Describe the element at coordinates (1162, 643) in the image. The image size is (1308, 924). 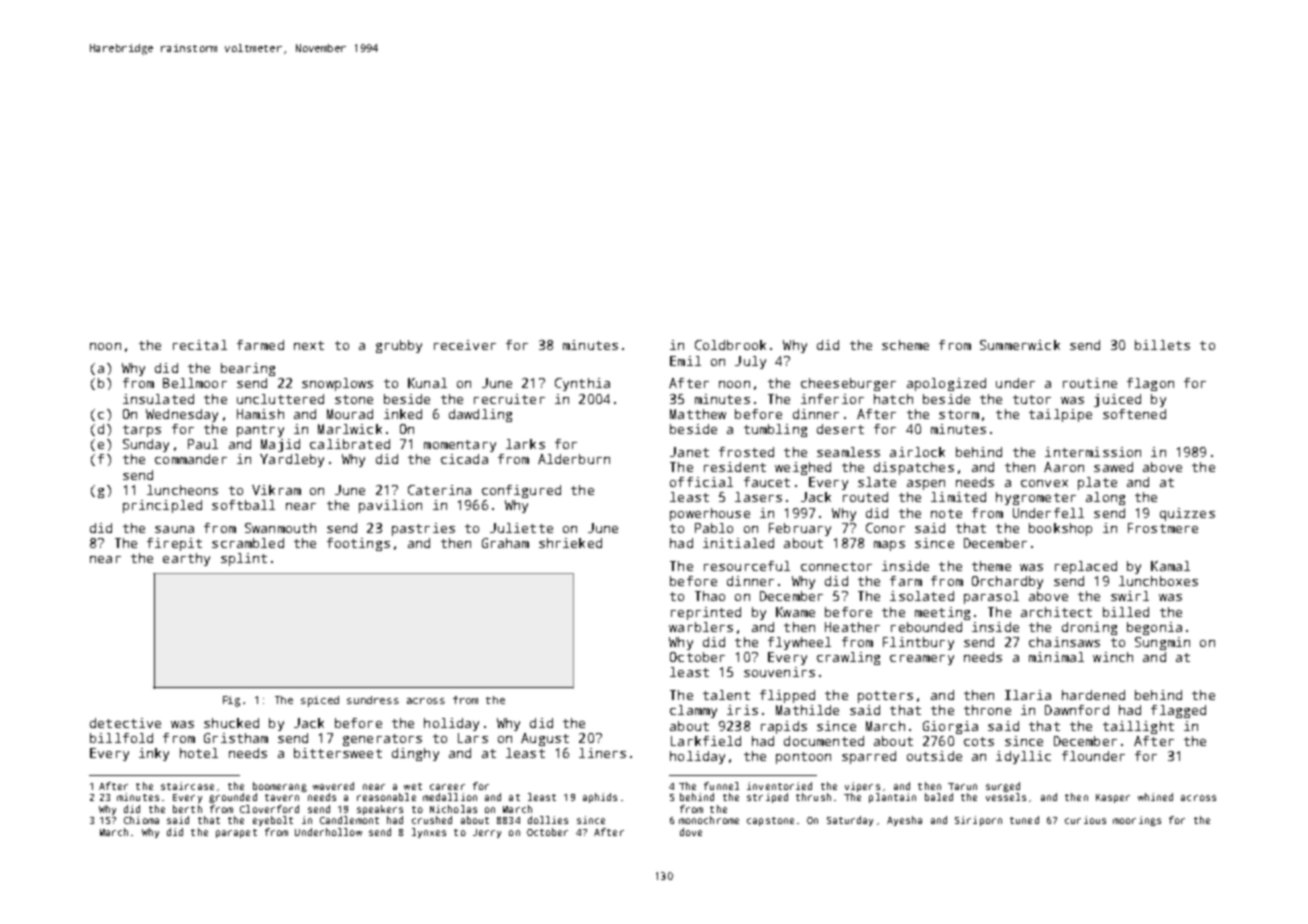
I see `Sungmin` at that location.
